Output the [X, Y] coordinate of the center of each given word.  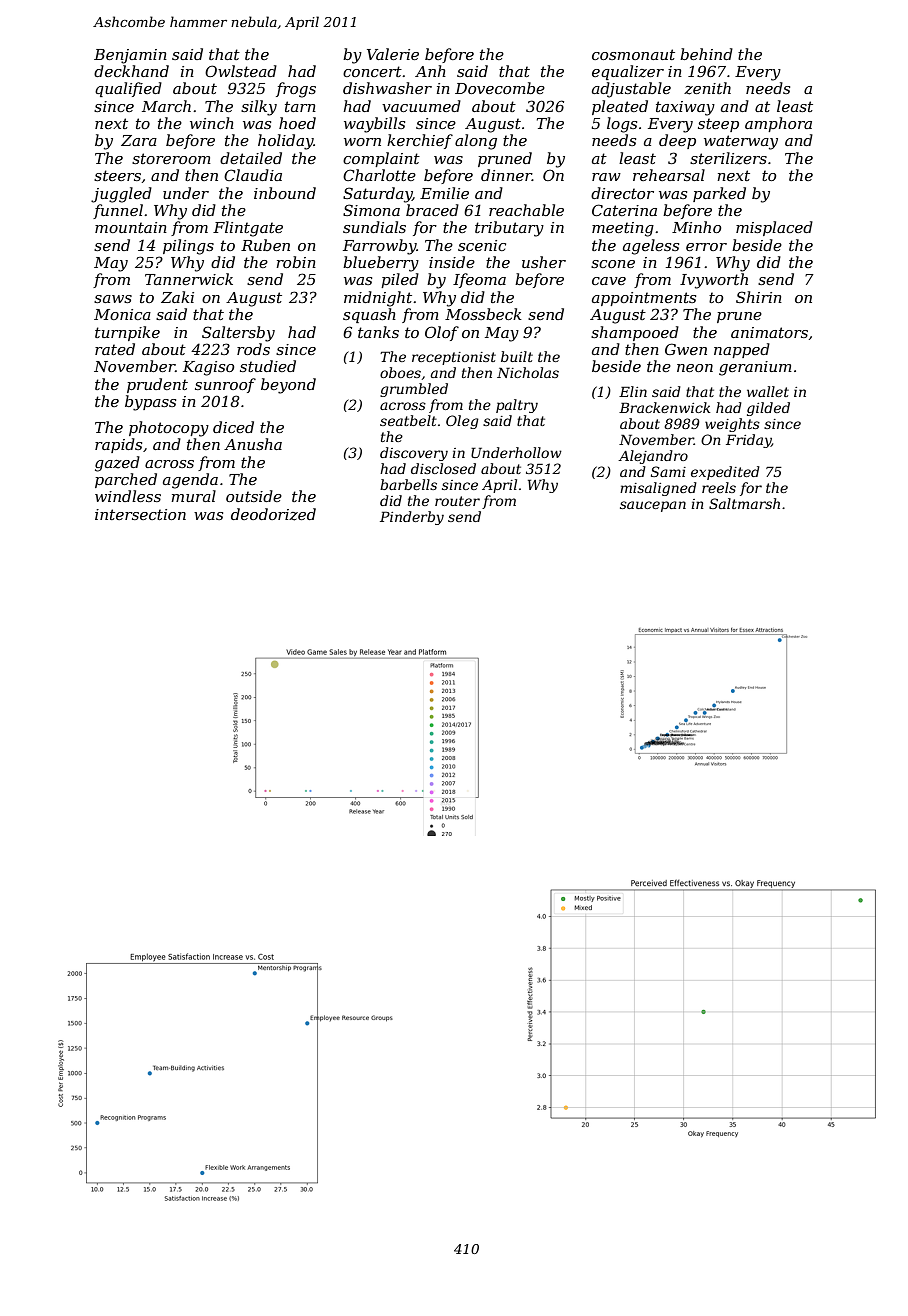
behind [706, 54]
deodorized [273, 514]
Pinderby [412, 518]
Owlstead [241, 71]
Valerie [393, 54]
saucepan [653, 506]
